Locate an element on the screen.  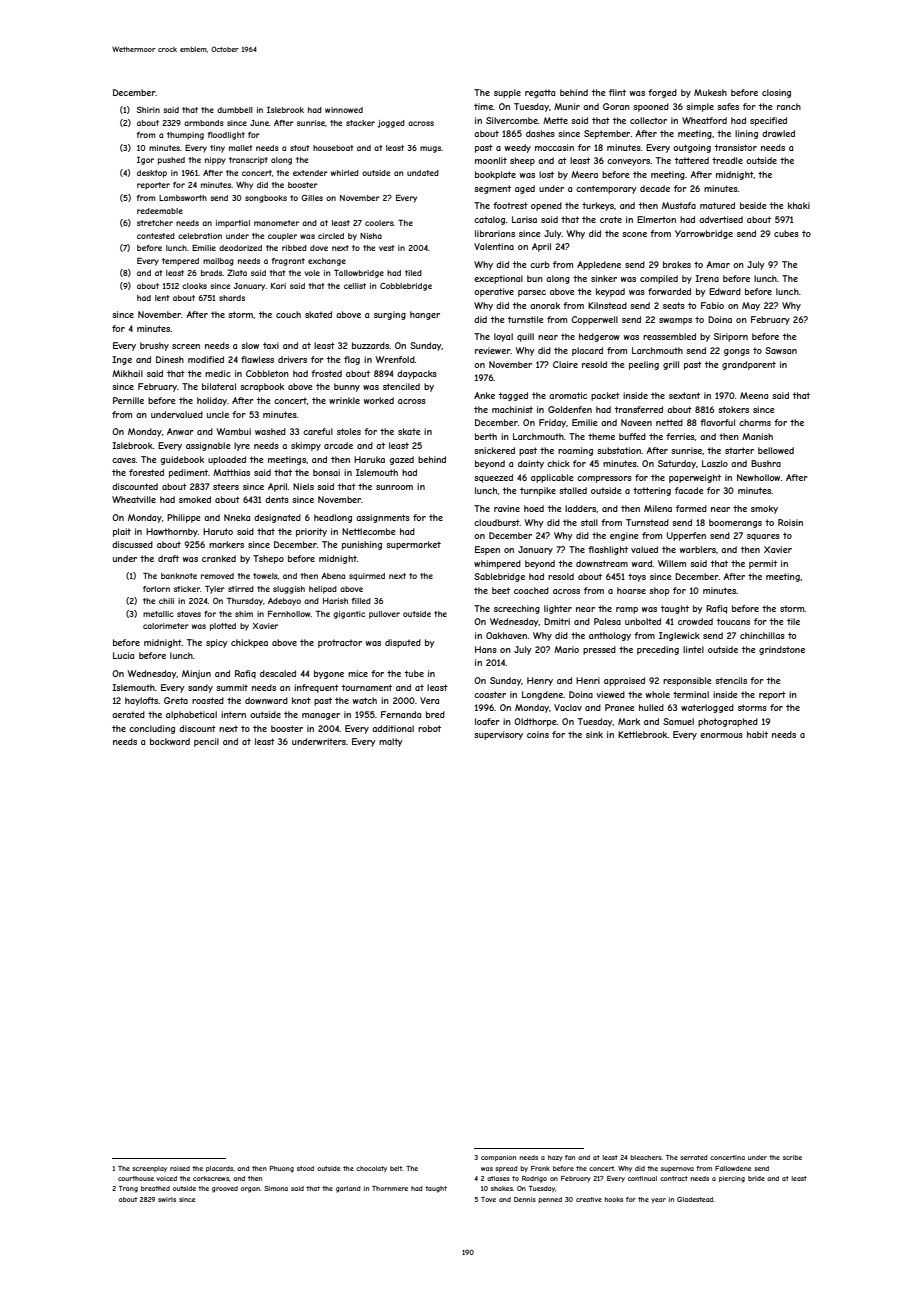
enormous is located at coordinates (721, 735).
